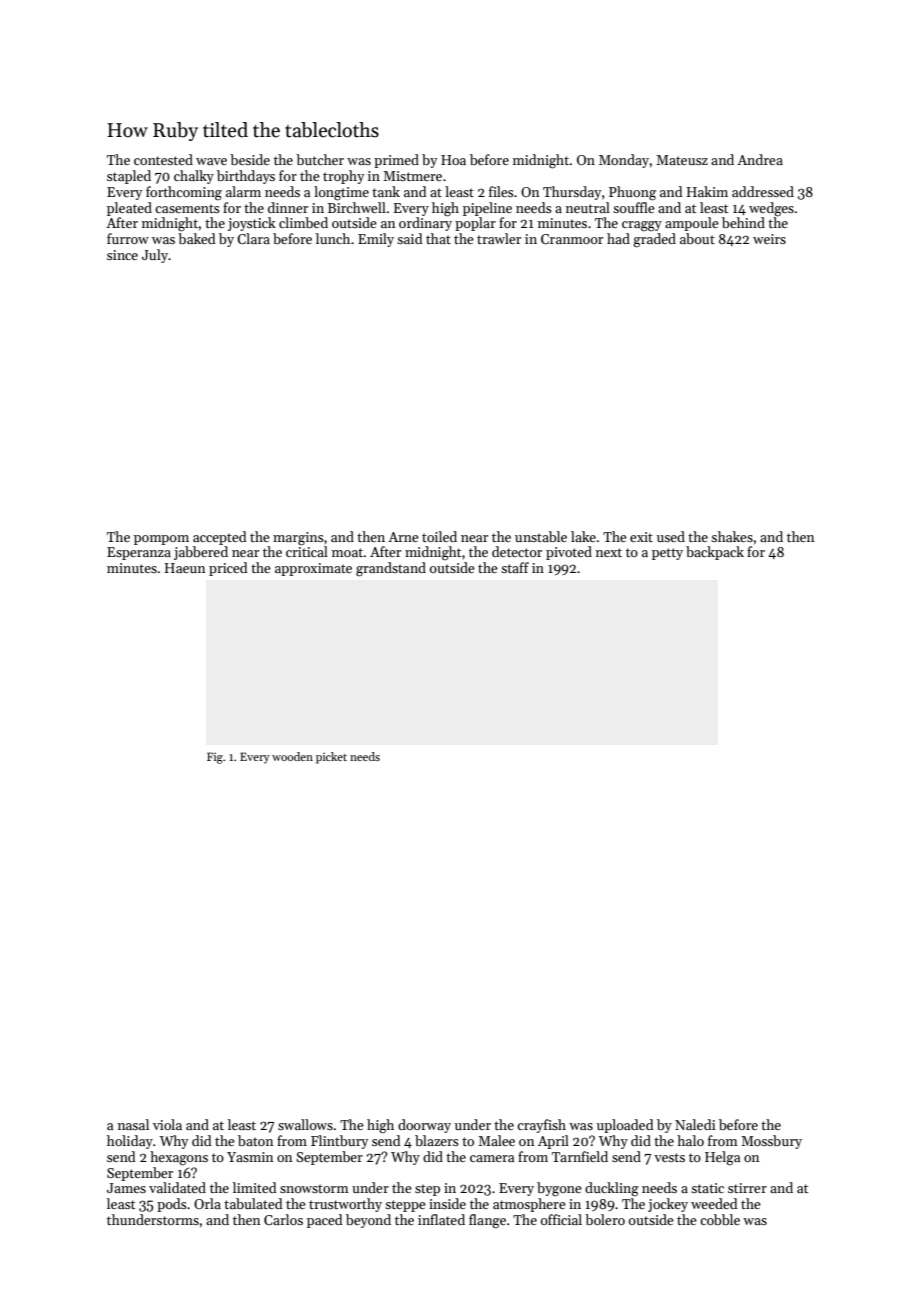 This document has width=924, height=1308. I want to click on viola, so click(167, 1124).
